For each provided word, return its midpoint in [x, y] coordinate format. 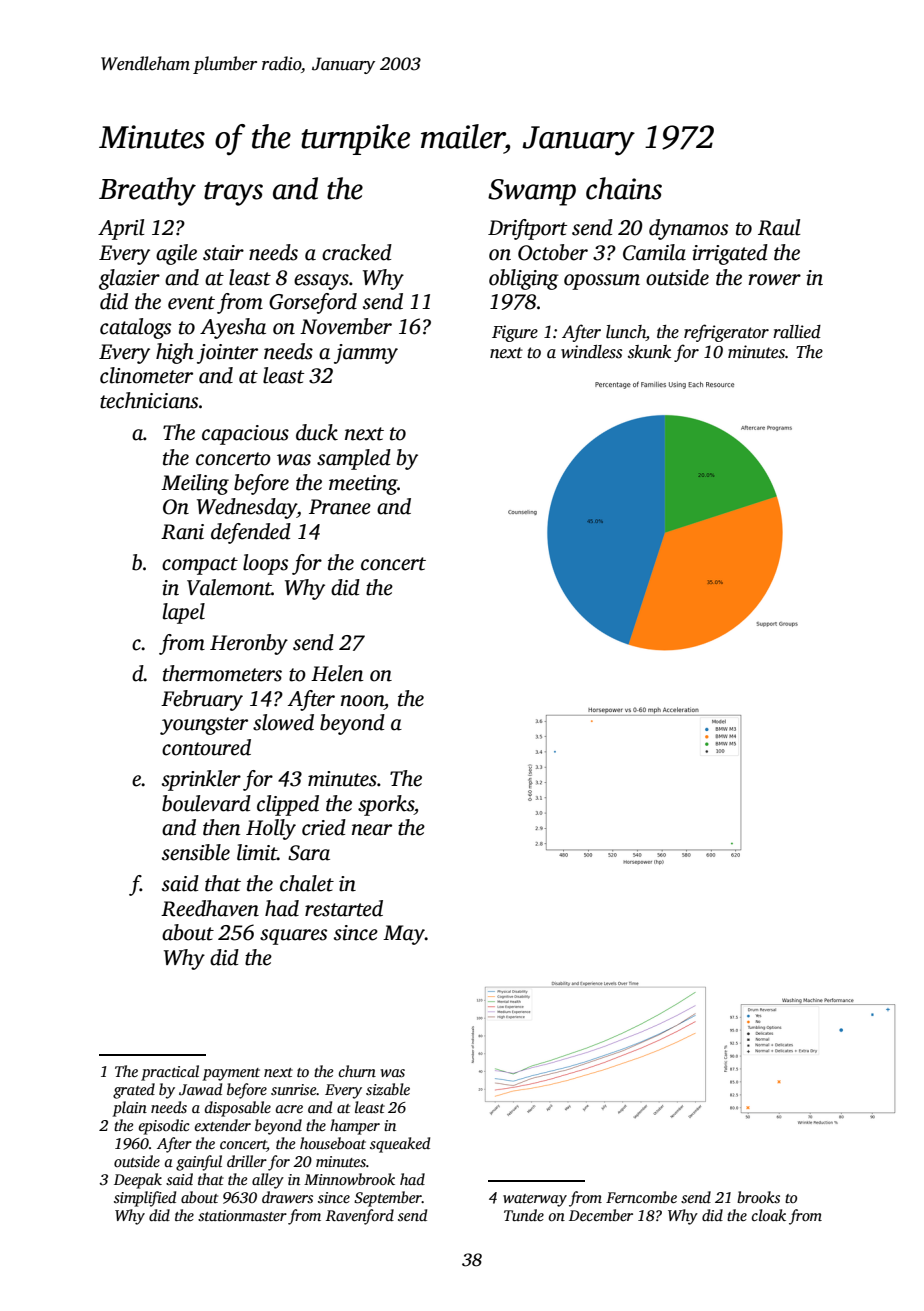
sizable [388, 1089]
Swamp [532, 192]
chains [624, 188]
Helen [337, 673]
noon [362, 701]
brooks [758, 1197]
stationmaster [242, 1215]
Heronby [249, 644]
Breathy [147, 191]
